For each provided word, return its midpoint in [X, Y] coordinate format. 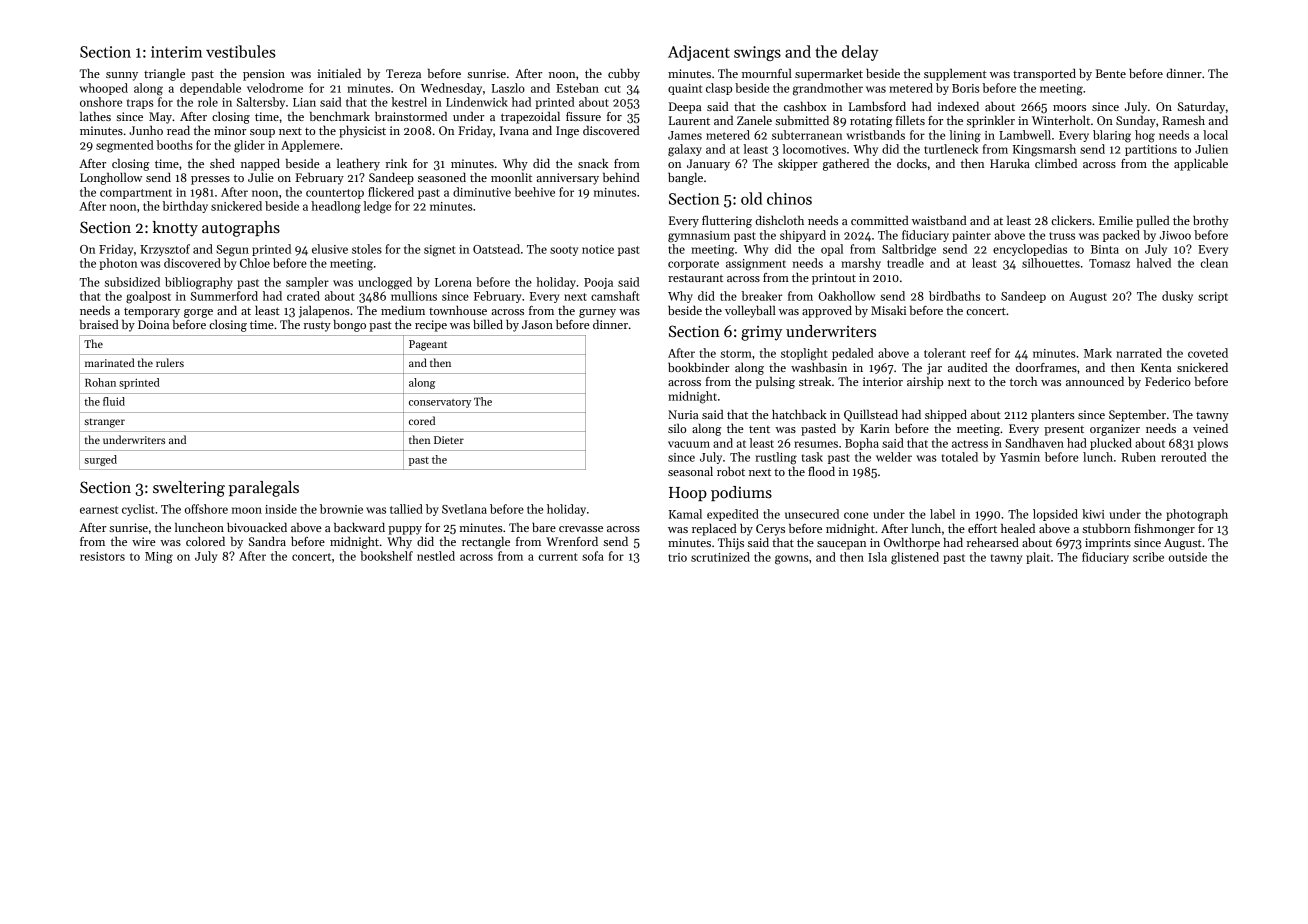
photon [118, 264]
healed [1018, 528]
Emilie [1116, 220]
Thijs [731, 543]
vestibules [241, 51]
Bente [1111, 73]
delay [860, 53]
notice [598, 249]
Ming [159, 558]
